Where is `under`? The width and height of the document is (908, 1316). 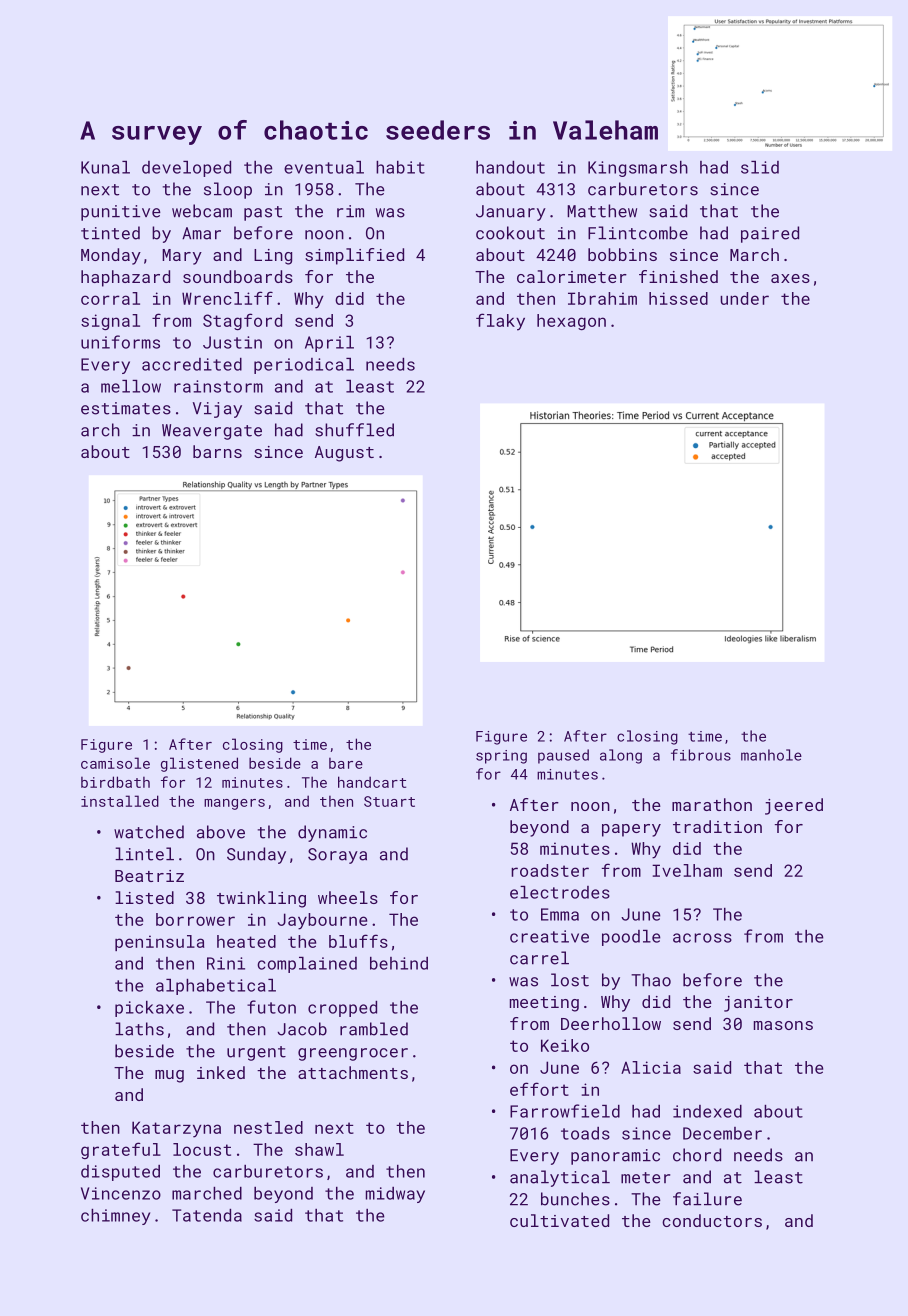 under is located at coordinates (744, 298).
